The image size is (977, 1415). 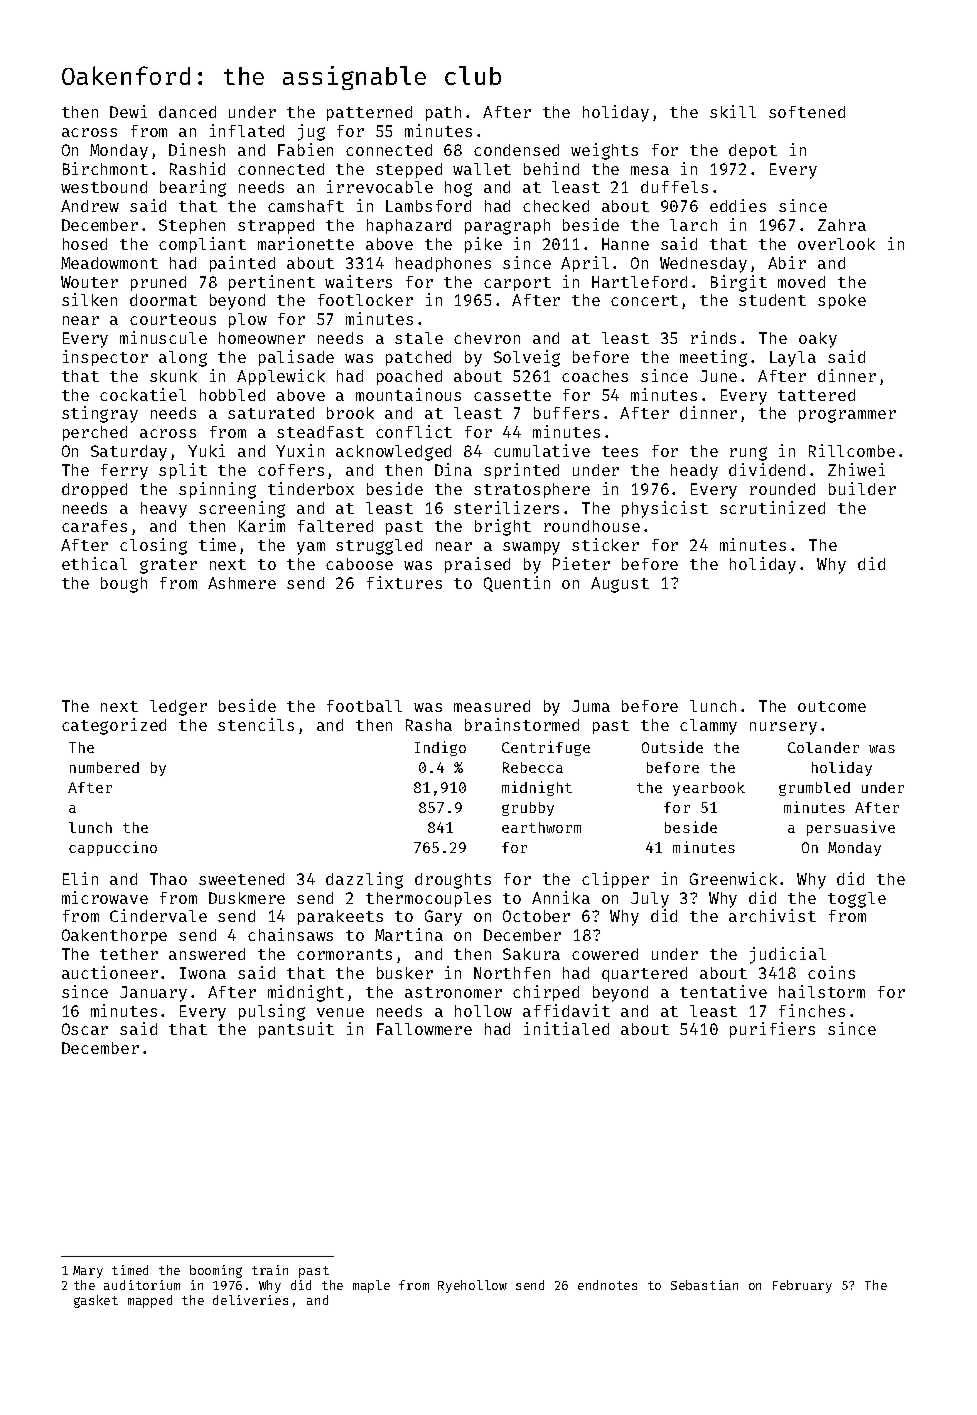 What do you see at coordinates (718, 376) in the image?
I see `June` at bounding box center [718, 376].
